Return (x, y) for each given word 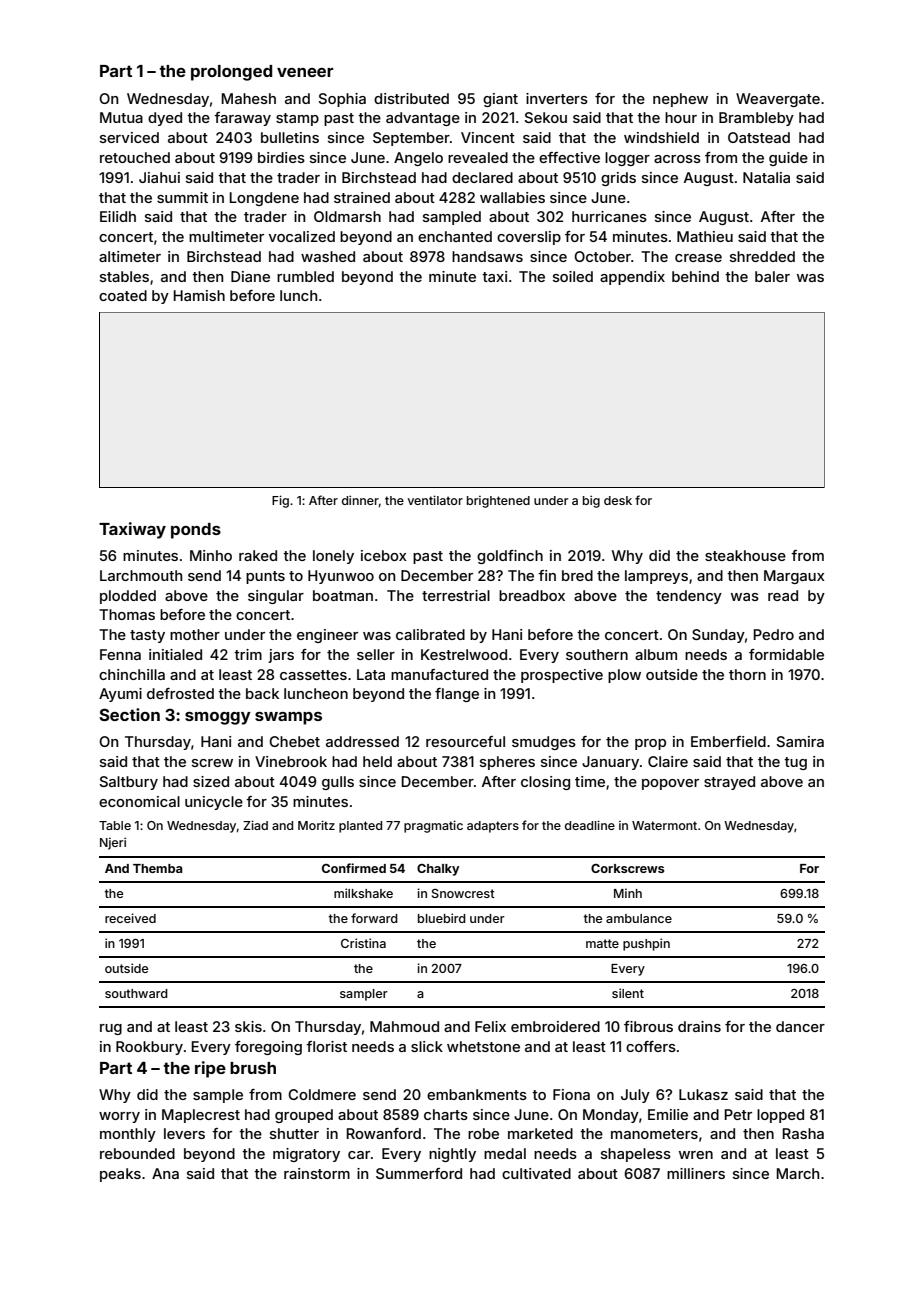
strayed (729, 783)
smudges (544, 743)
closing (545, 783)
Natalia (766, 177)
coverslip (529, 238)
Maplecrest (201, 1116)
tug (795, 763)
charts (446, 1114)
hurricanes (609, 216)
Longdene (264, 199)
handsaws (487, 256)
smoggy (218, 718)
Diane (250, 276)
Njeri (113, 843)
